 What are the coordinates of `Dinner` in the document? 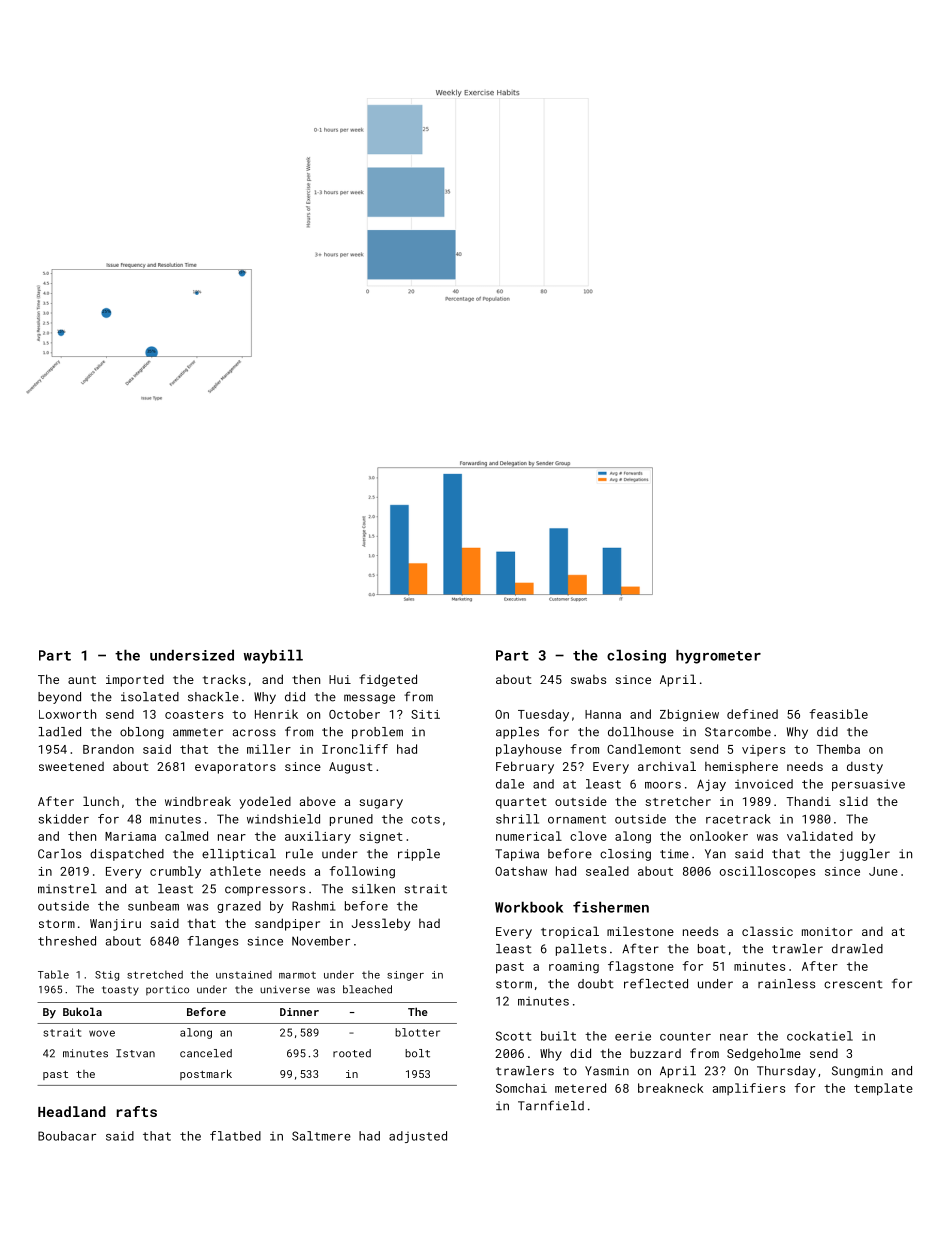 It's located at (299, 1012).
